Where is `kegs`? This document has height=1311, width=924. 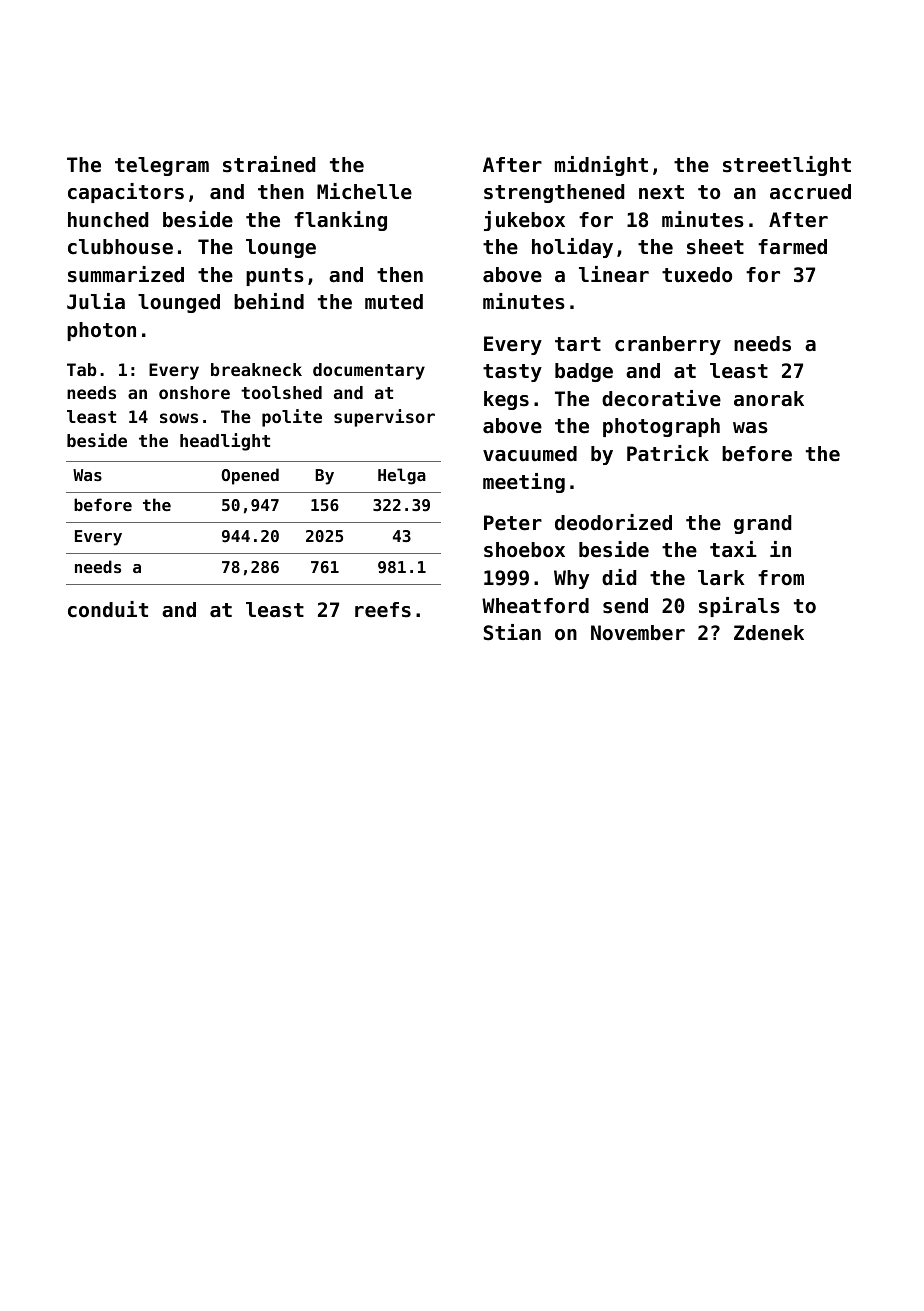 kegs is located at coordinates (506, 400).
